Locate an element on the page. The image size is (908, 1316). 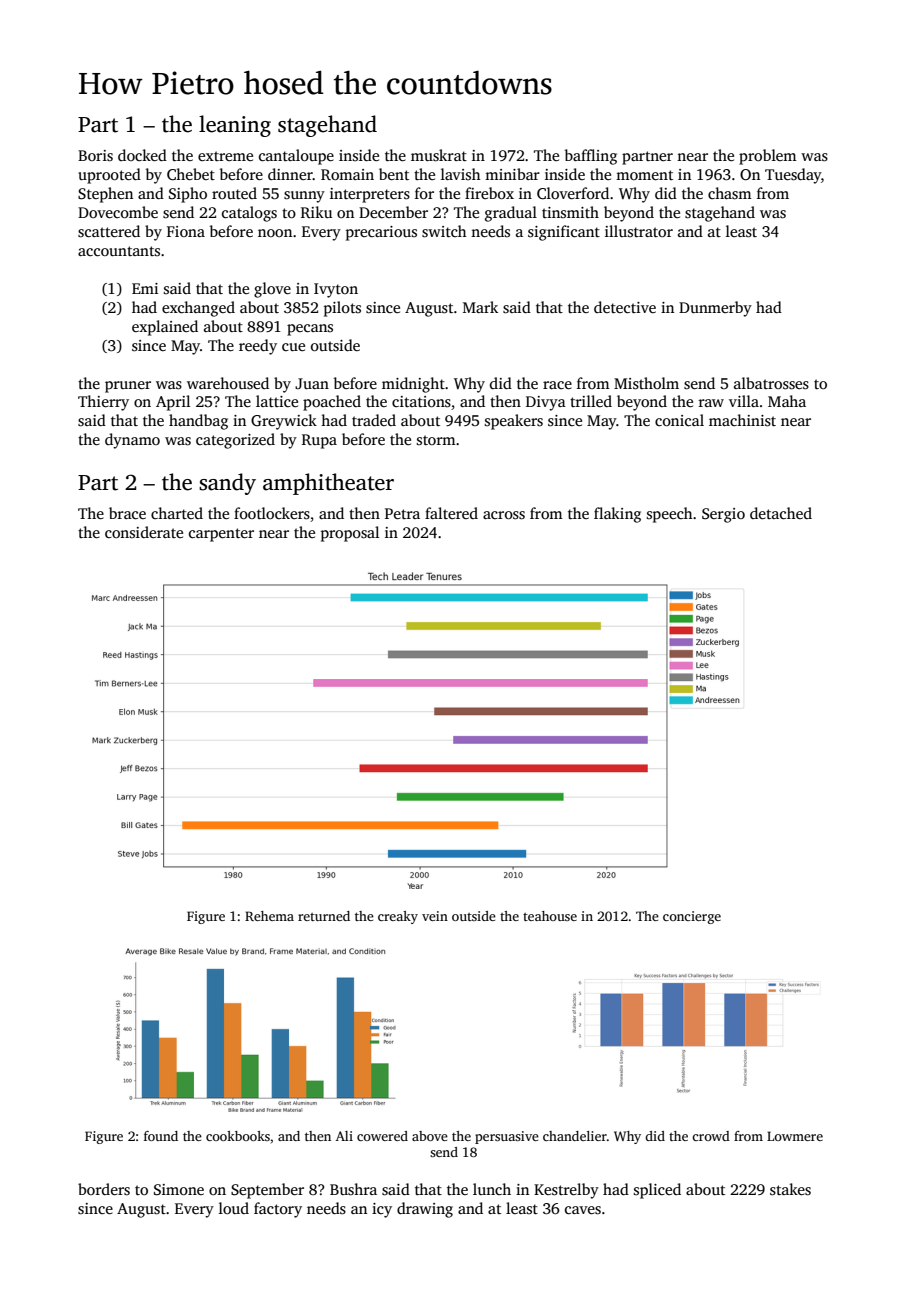
detached is located at coordinates (781, 513).
